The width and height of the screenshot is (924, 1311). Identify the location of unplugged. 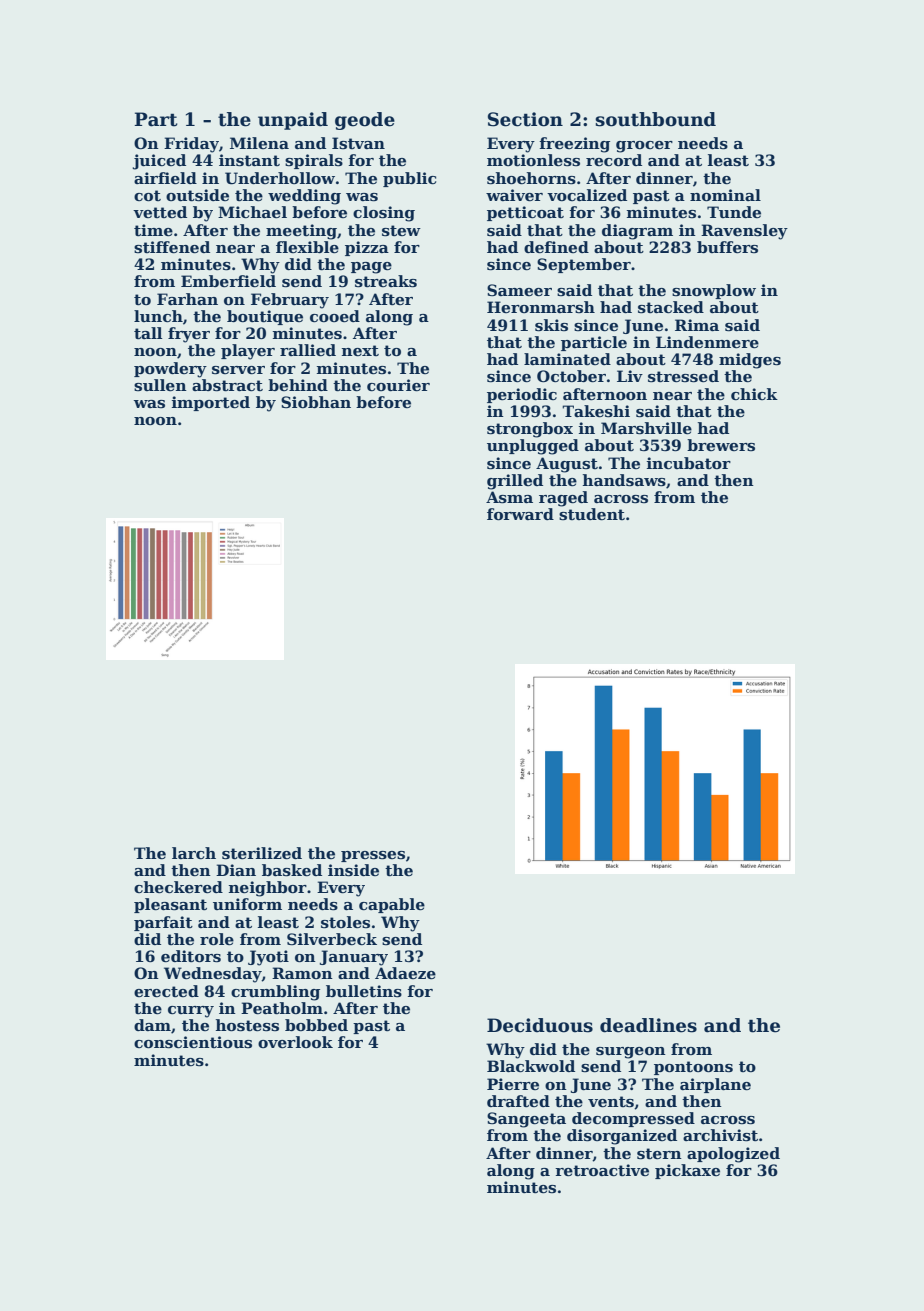
(533, 447).
